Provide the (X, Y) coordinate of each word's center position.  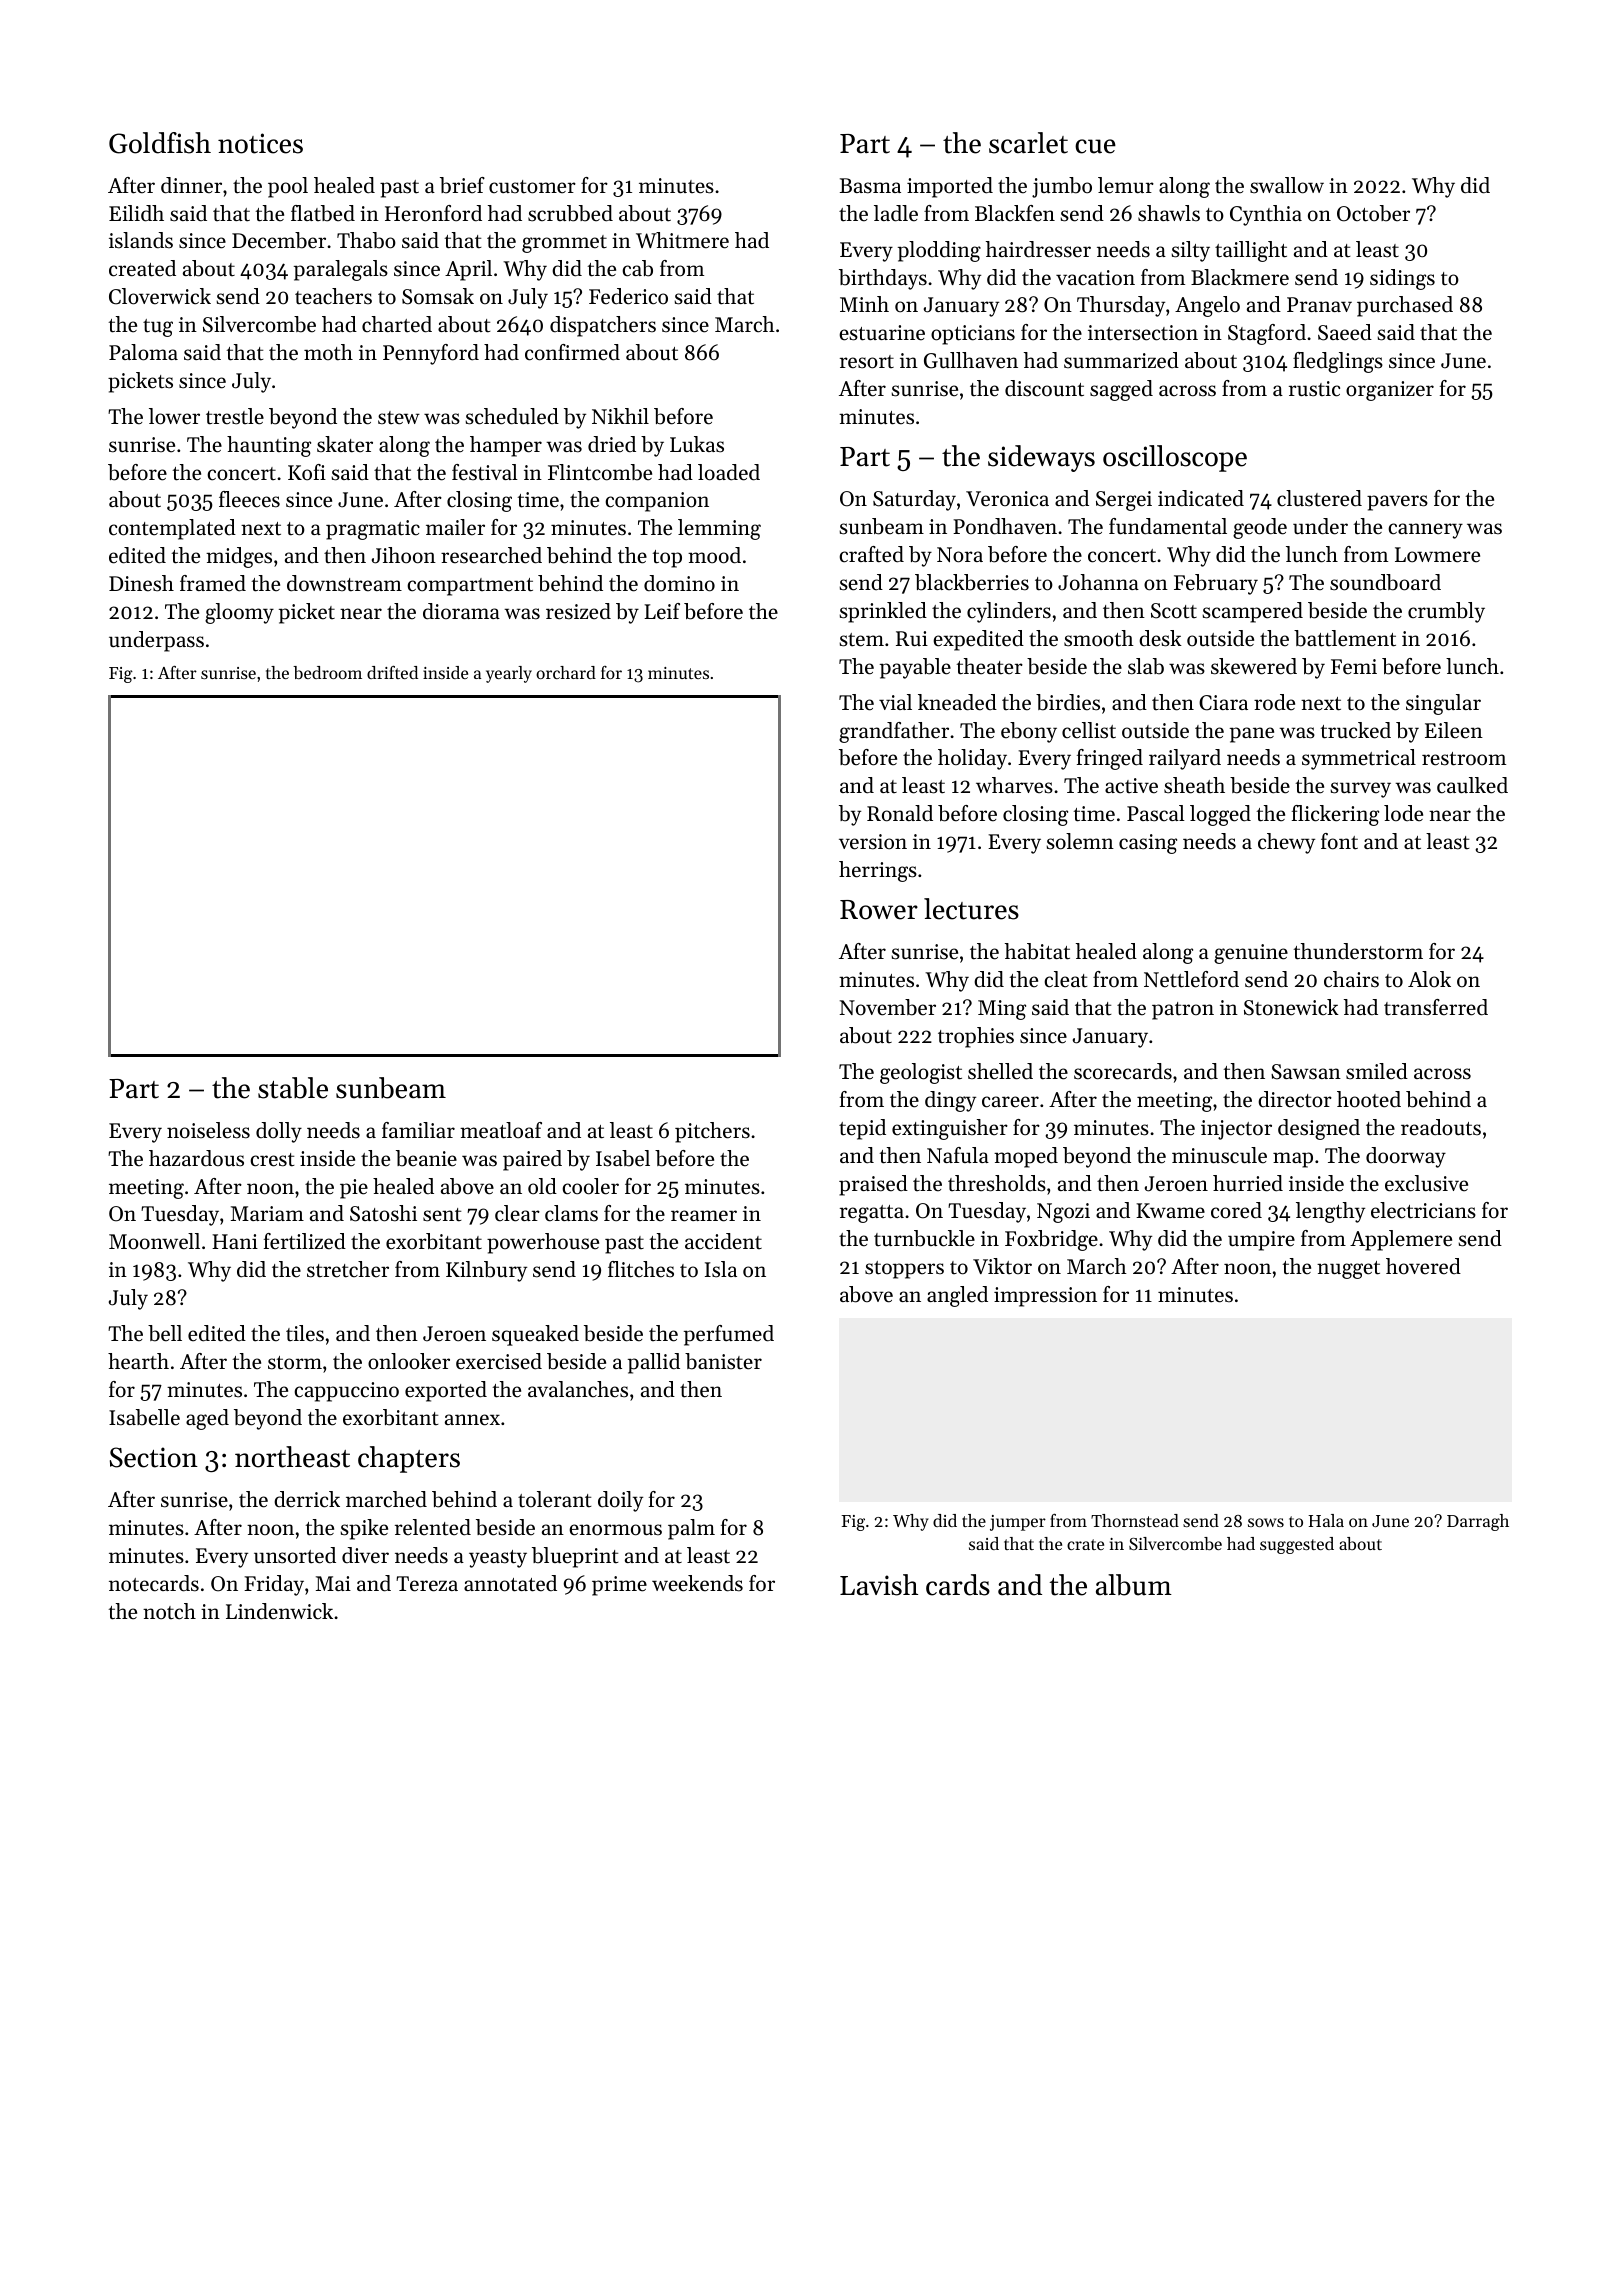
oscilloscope (1175, 458)
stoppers (904, 1270)
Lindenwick (279, 1611)
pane (1252, 735)
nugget (1348, 1270)
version (873, 842)
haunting (269, 446)
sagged (1121, 390)
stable (293, 1088)
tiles (305, 1333)
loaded (729, 472)
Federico (628, 296)
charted (397, 324)
